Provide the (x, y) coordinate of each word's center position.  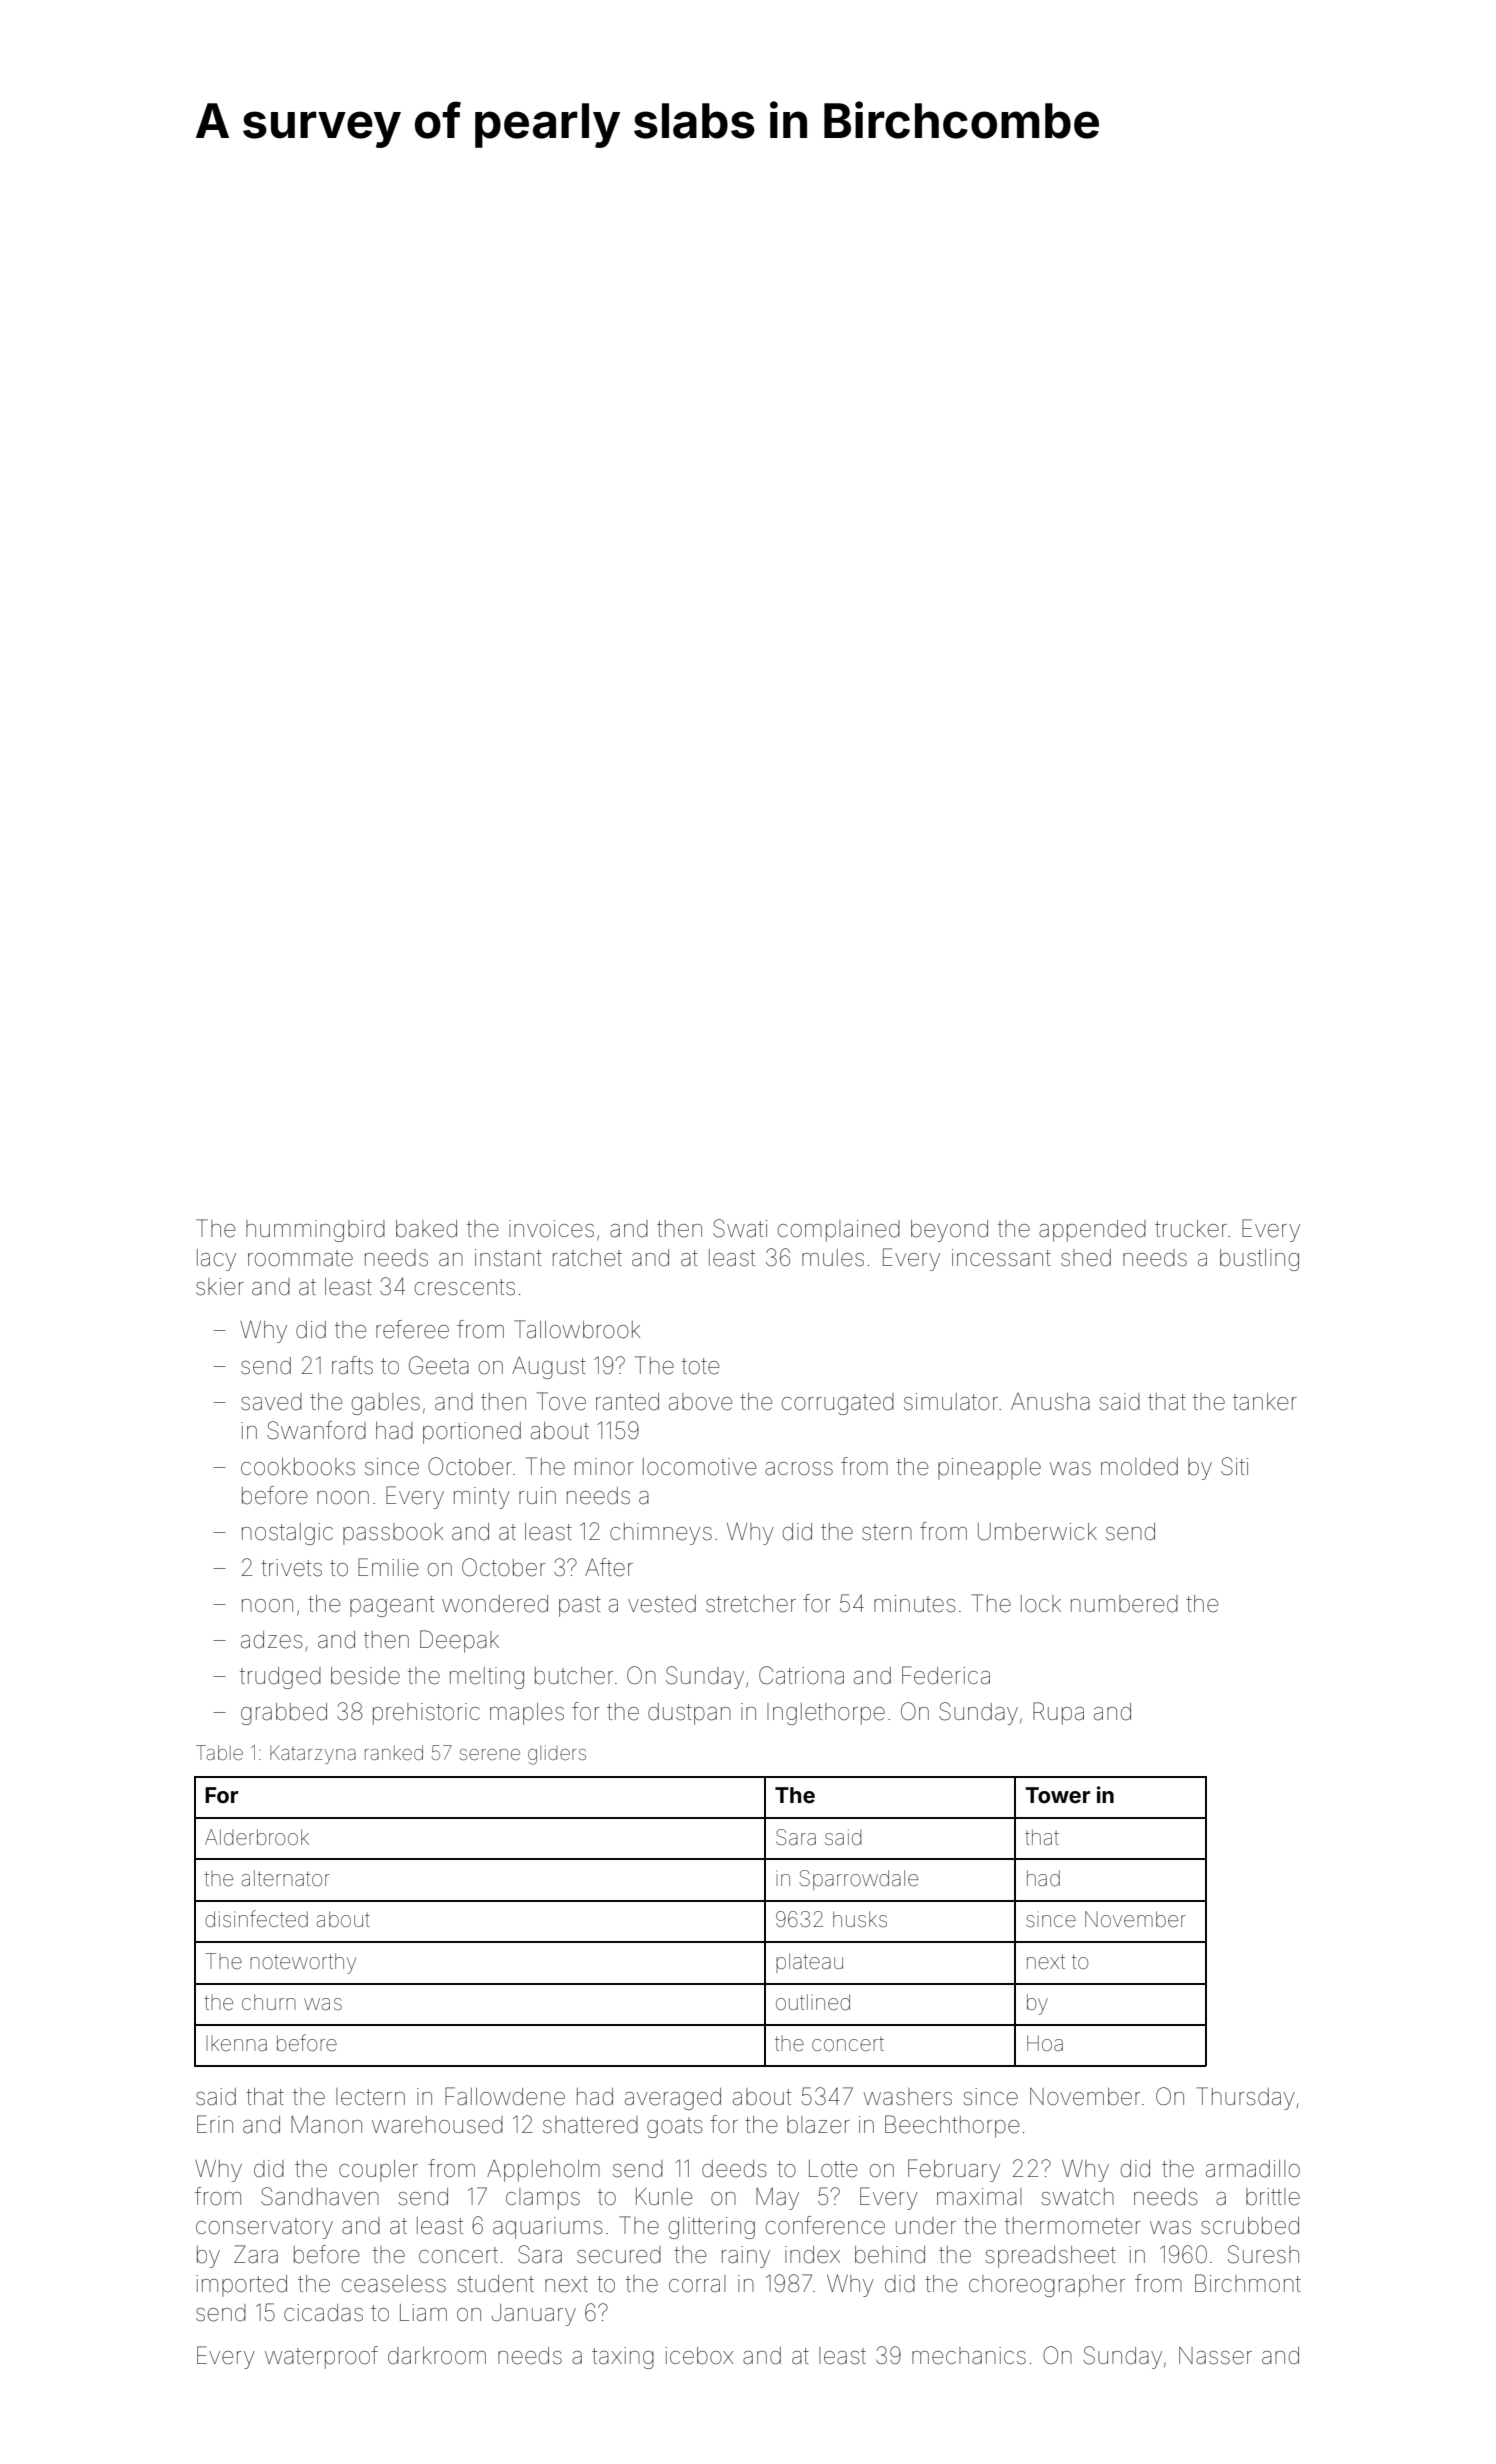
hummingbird (315, 1231)
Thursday (1246, 2098)
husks (860, 1919)
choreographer (1047, 2286)
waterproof (321, 2357)
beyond (949, 1231)
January (534, 2315)
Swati (740, 1228)
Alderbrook (257, 1837)
